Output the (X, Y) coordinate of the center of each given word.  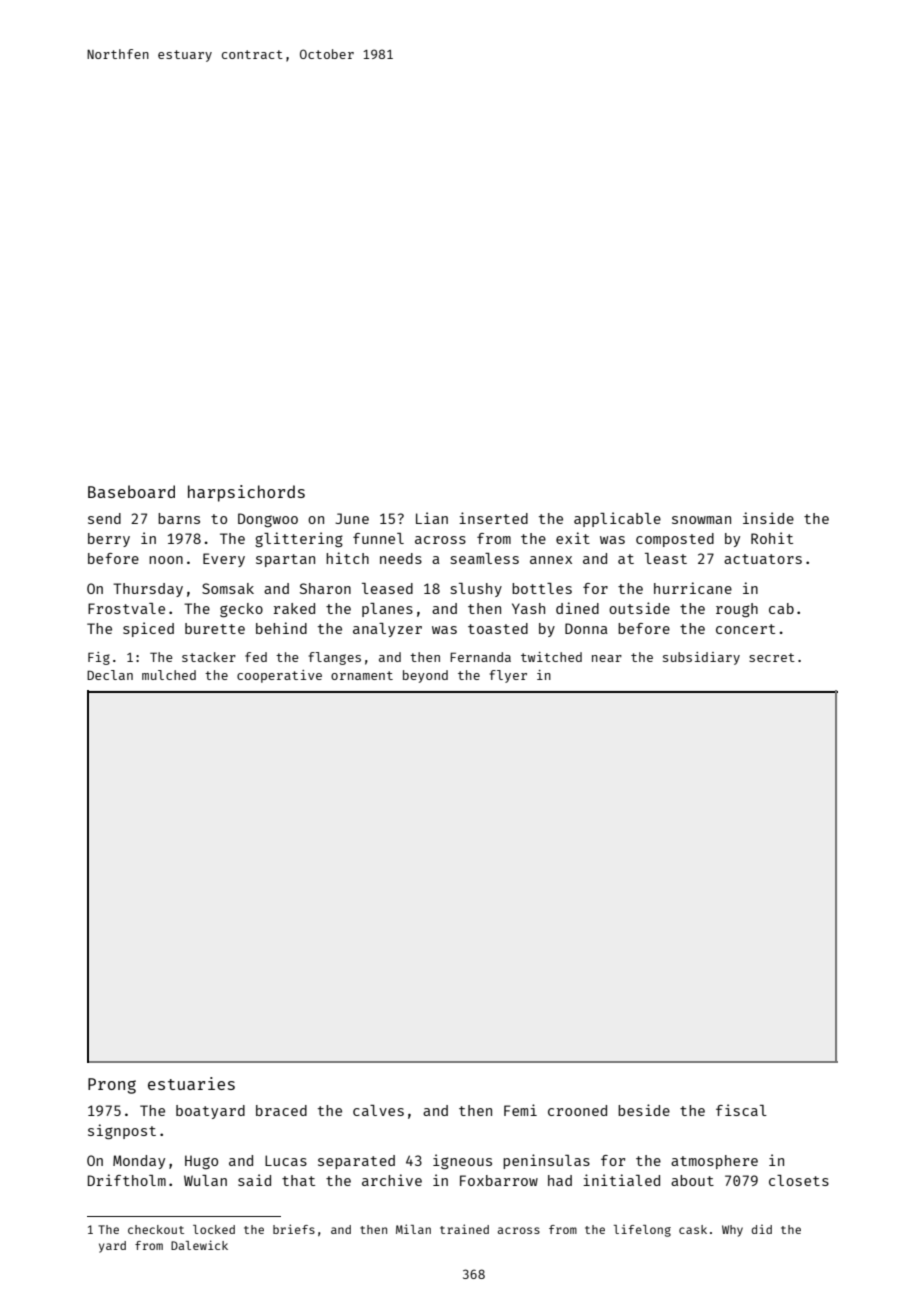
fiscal (741, 1110)
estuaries (191, 1083)
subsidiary (701, 658)
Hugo (201, 1162)
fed (256, 657)
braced (281, 1110)
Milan (413, 1229)
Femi (520, 1110)
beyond (425, 676)
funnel (378, 538)
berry (109, 540)
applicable (617, 519)
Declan (110, 675)
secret (772, 657)
